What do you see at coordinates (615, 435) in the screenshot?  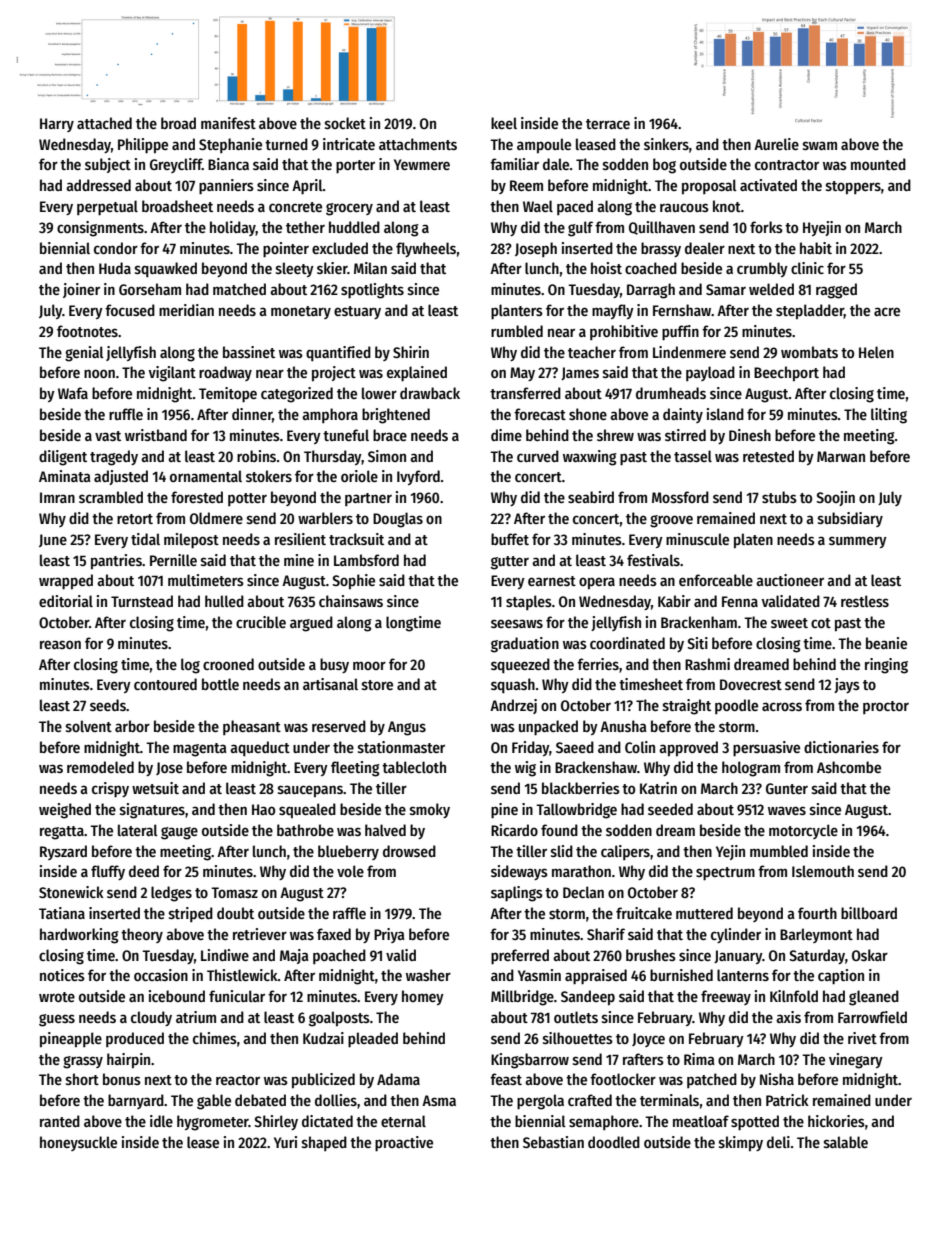 I see `shrew` at bounding box center [615, 435].
